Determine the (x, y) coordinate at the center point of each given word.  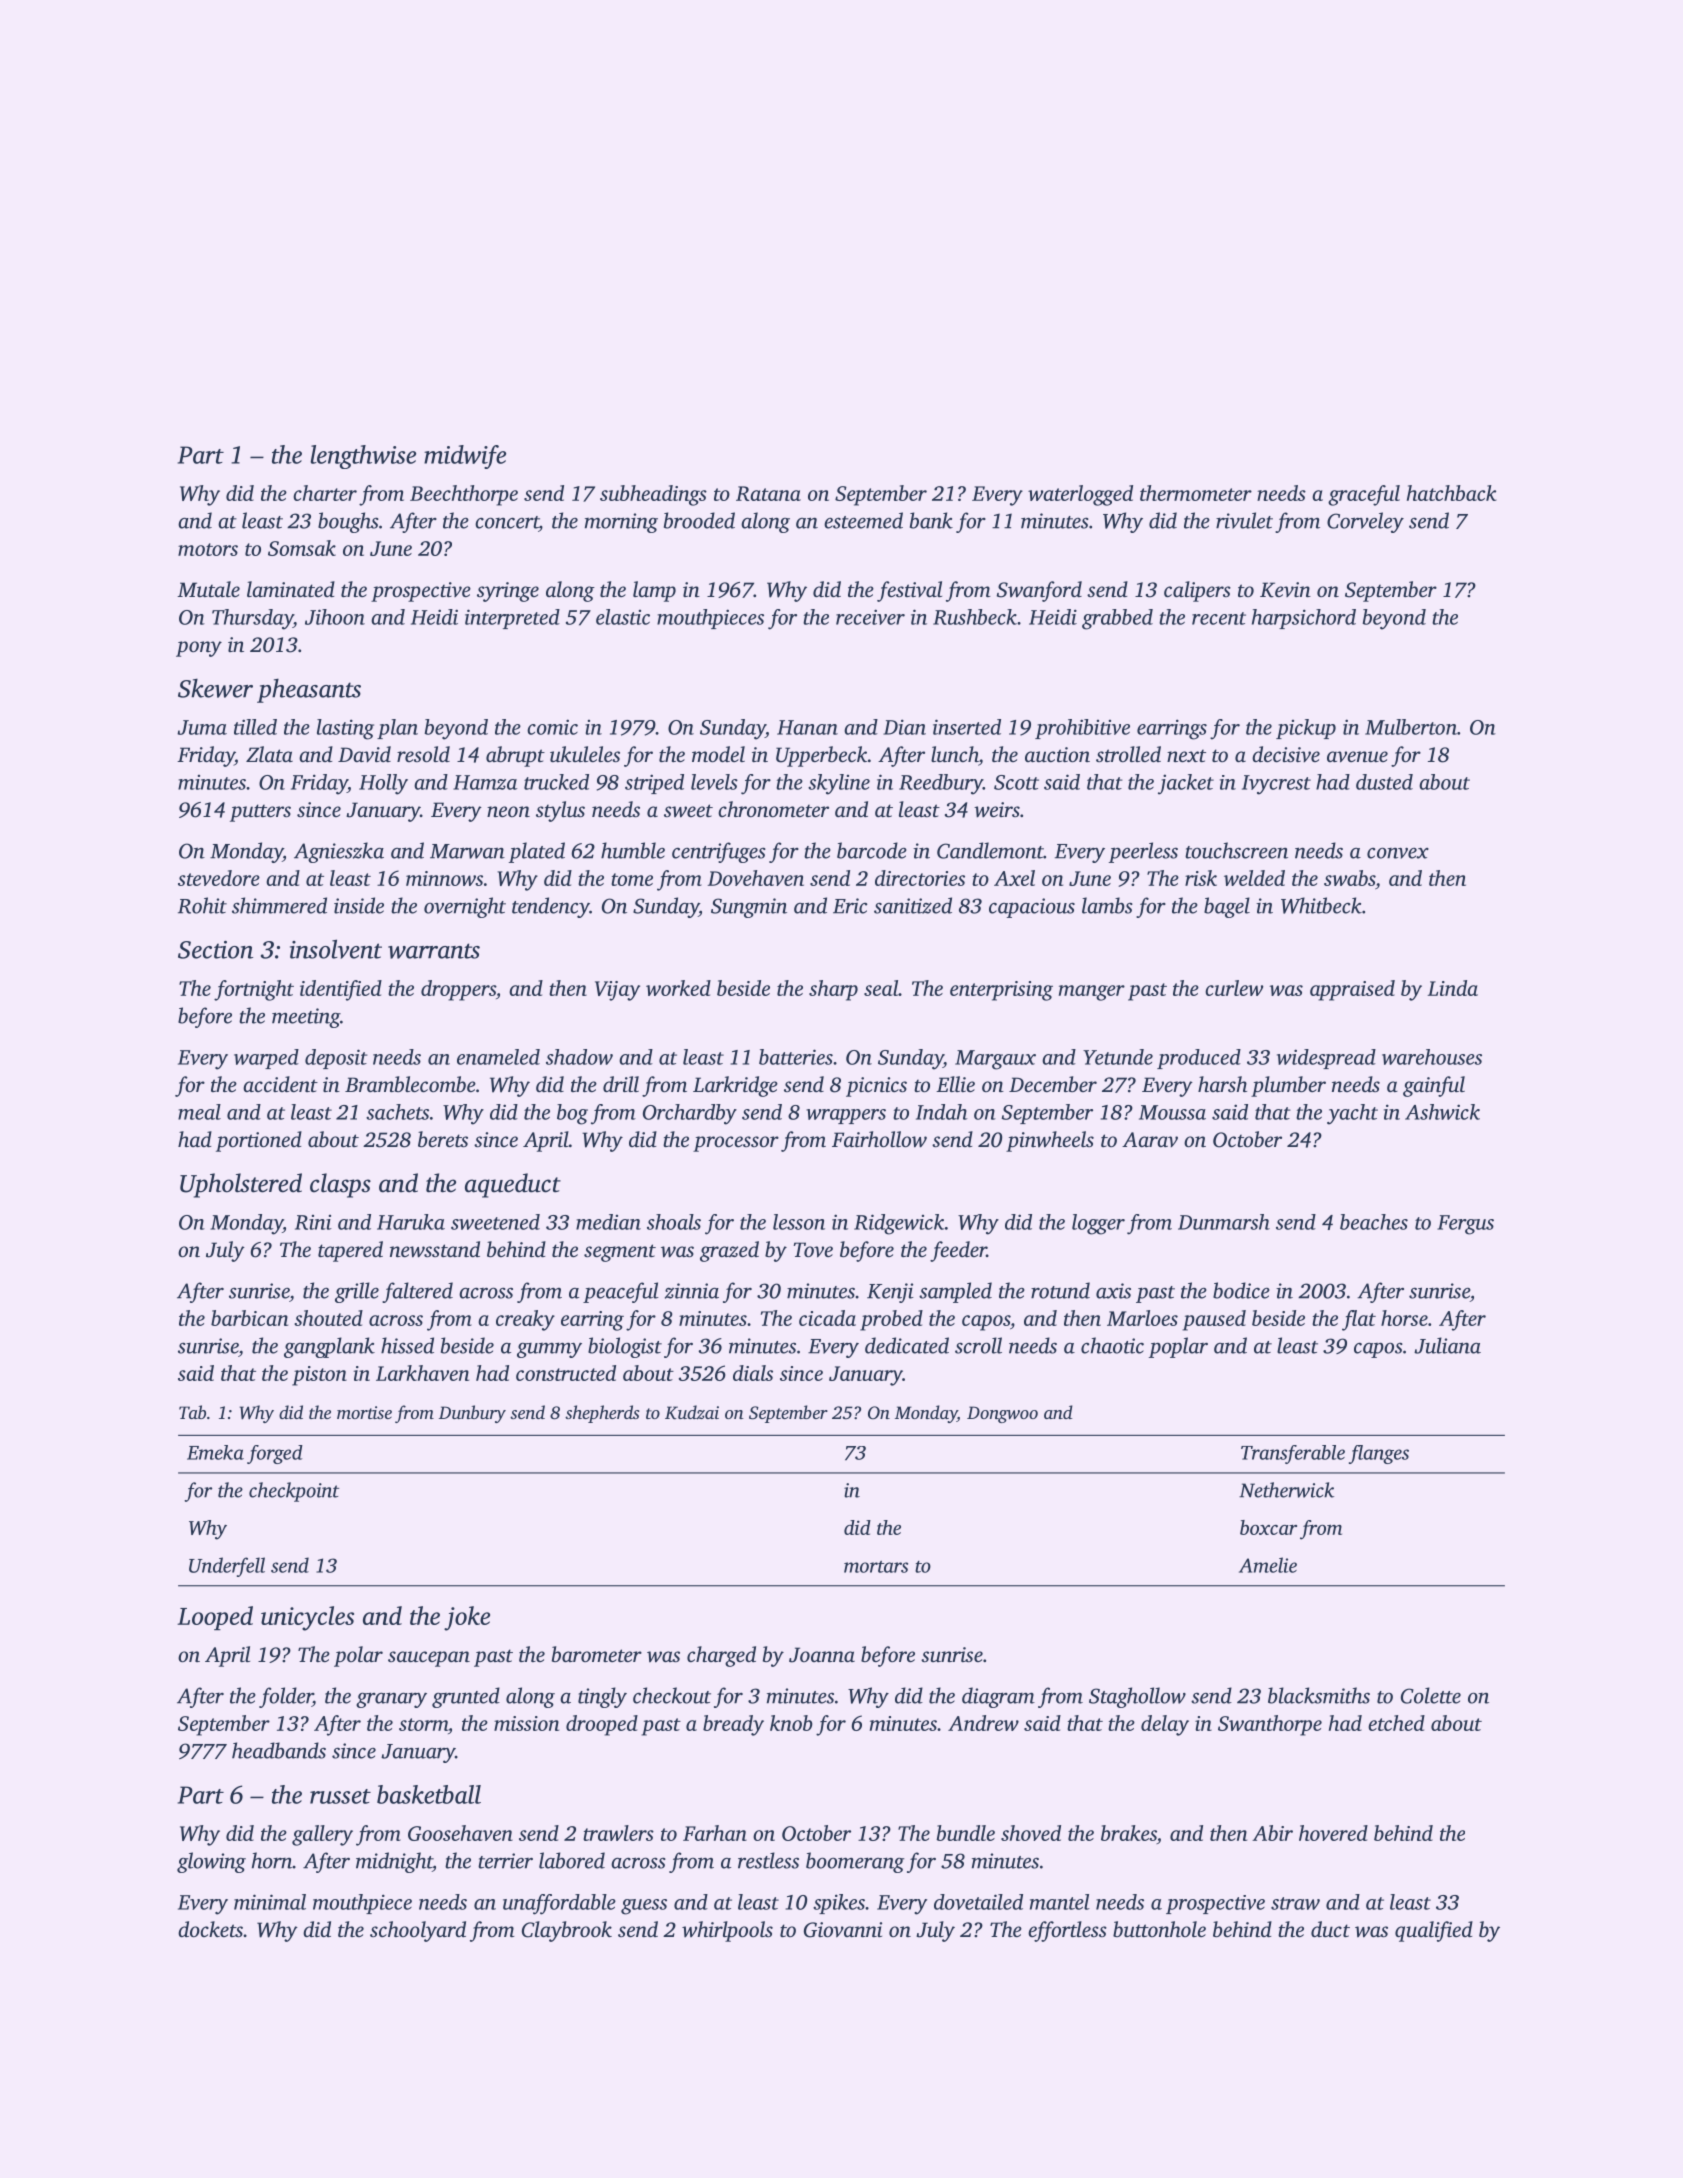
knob (791, 1723)
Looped (215, 1618)
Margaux (995, 1060)
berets (443, 1139)
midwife (465, 457)
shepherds (602, 1414)
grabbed (1117, 619)
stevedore (219, 878)
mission (526, 1723)
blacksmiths (1319, 1695)
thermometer (1196, 493)
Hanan (807, 727)
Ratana (768, 493)
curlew (1234, 988)
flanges (1379, 1454)
